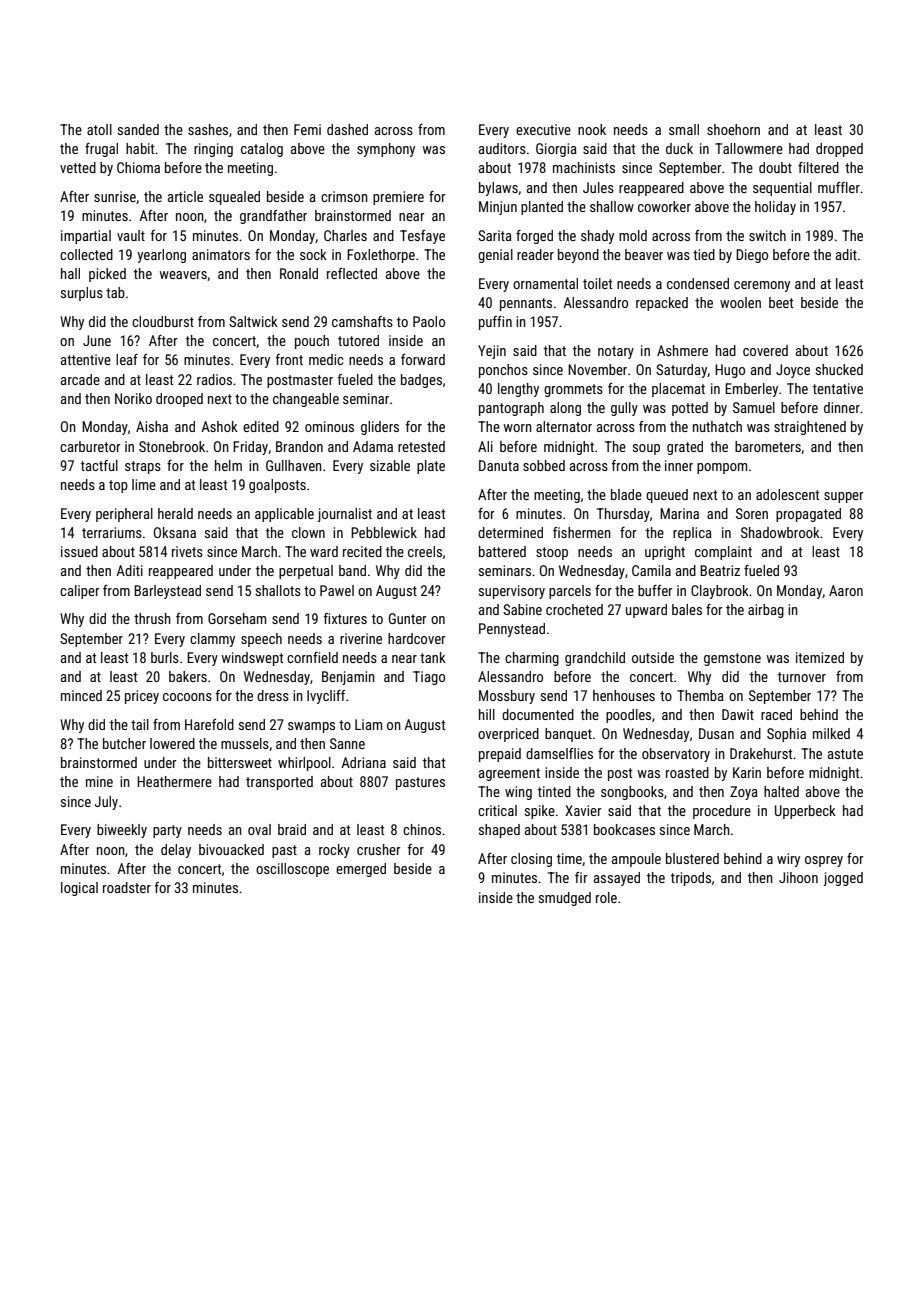 This screenshot has width=924, height=1308. What do you see at coordinates (767, 235) in the screenshot?
I see `switch` at bounding box center [767, 235].
